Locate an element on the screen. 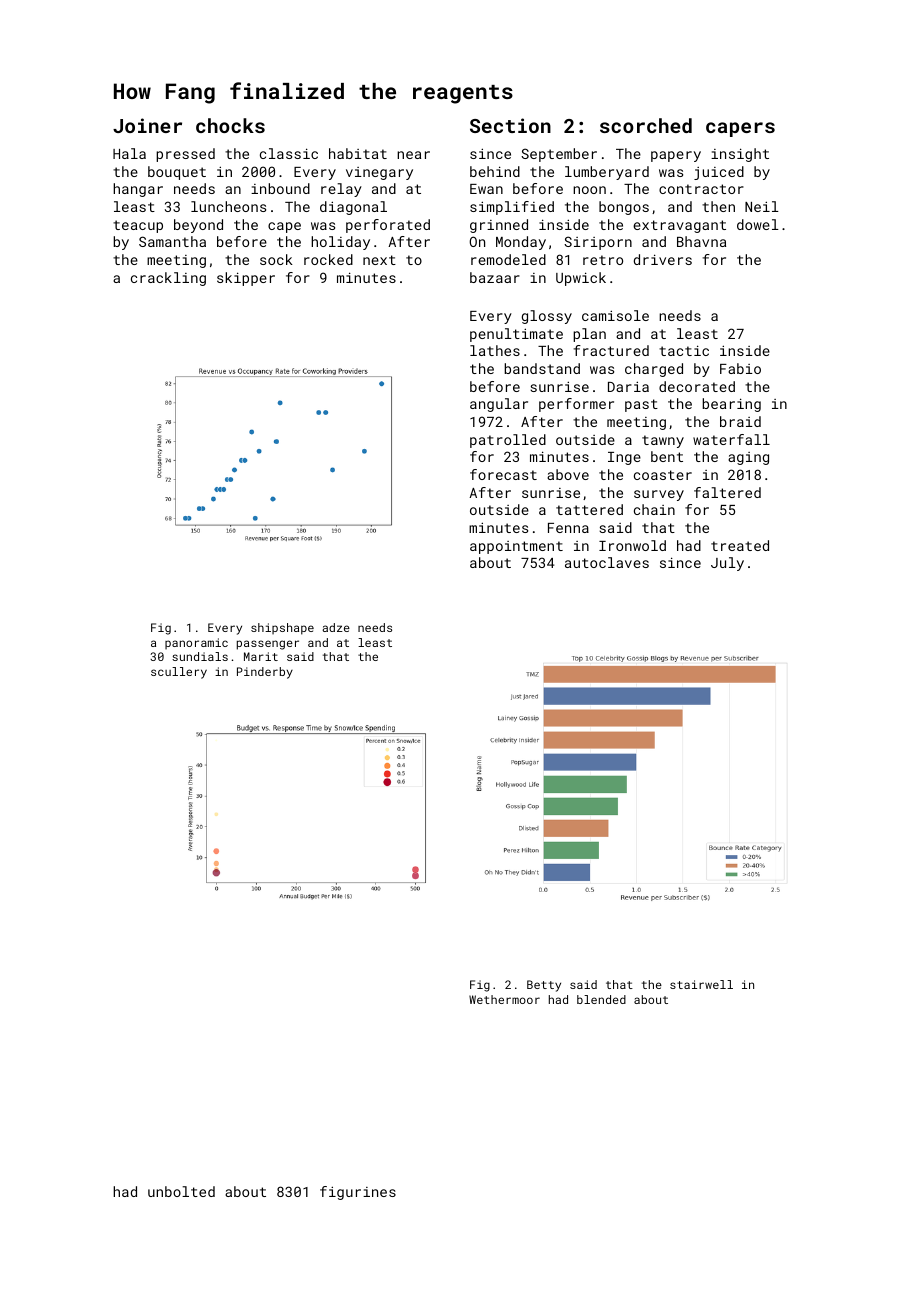 Image resolution: width=908 pixels, height=1316 pixels. drivers is located at coordinates (663, 259).
